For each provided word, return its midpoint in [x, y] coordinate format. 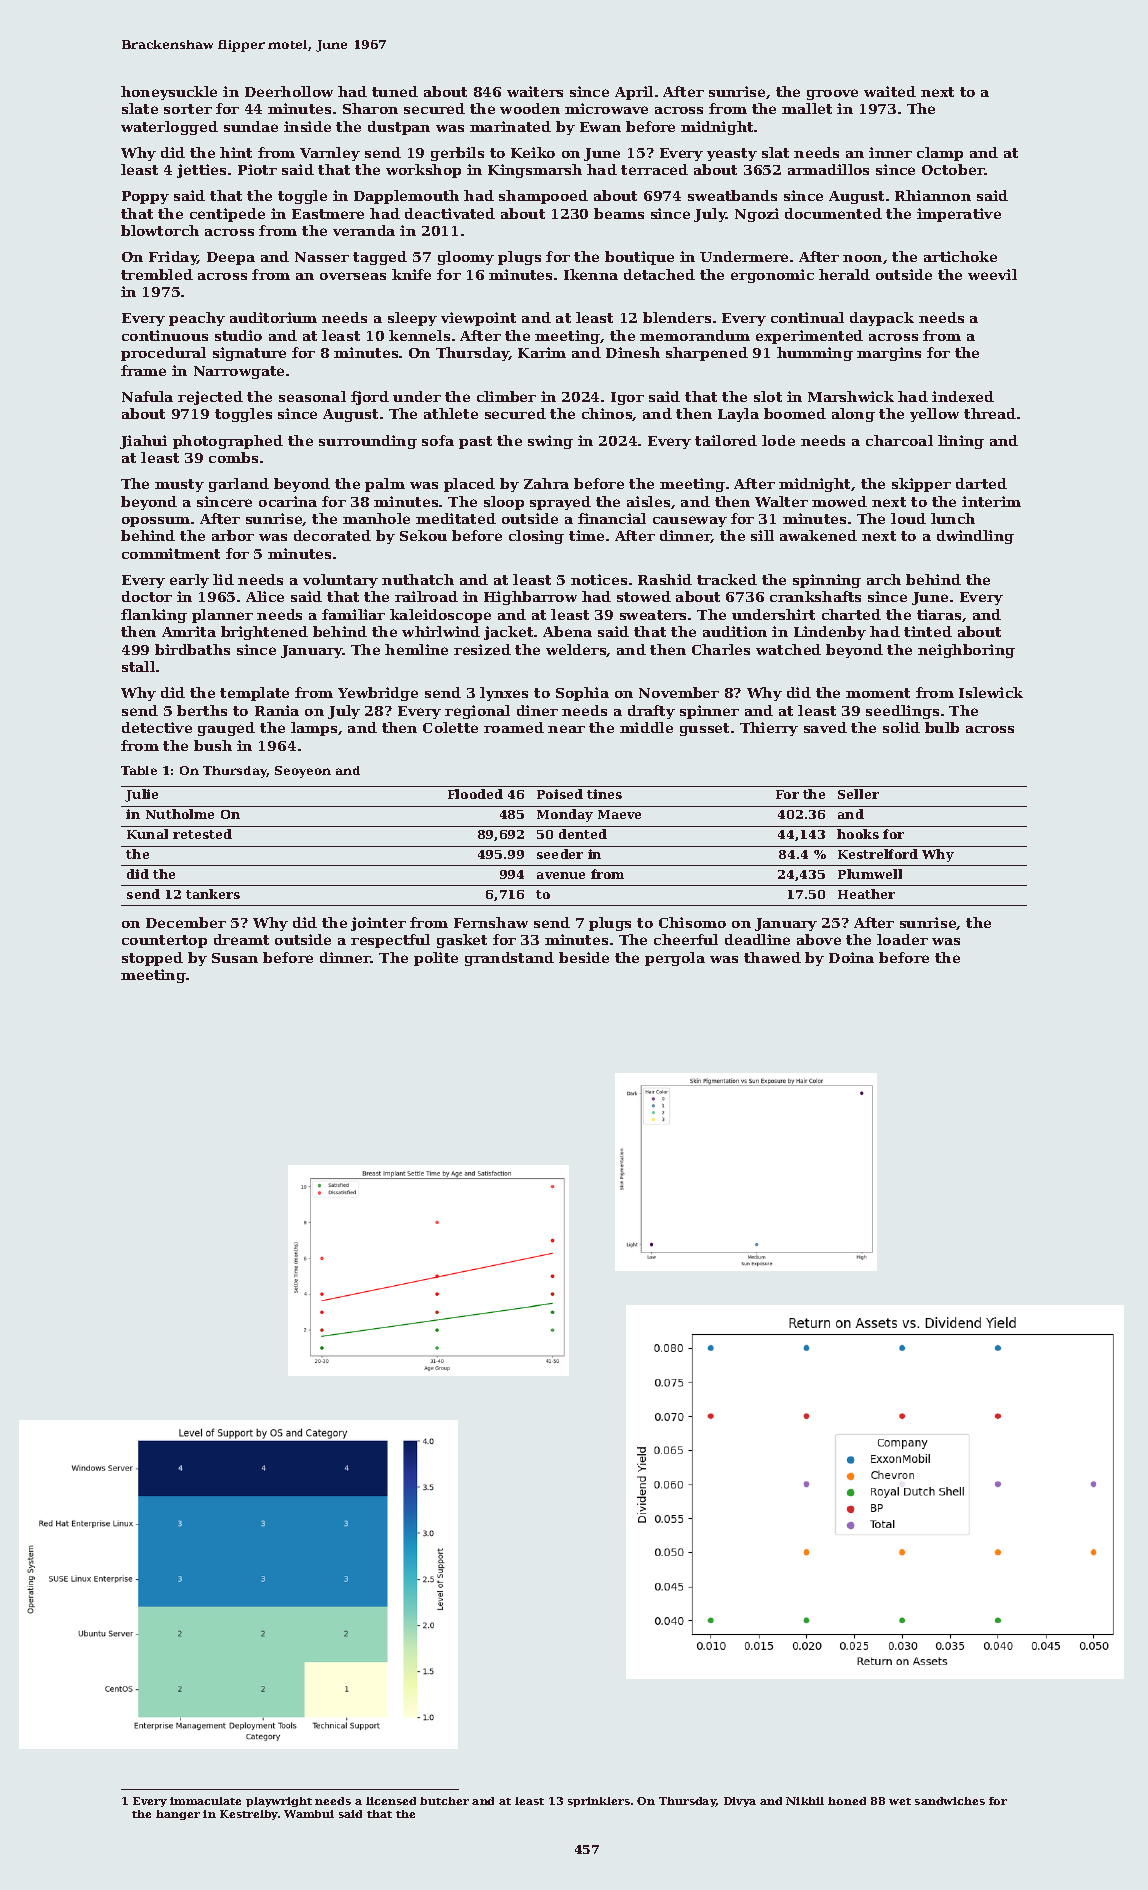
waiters [535, 91]
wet [900, 1801]
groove [832, 94]
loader [902, 939]
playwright [279, 1802]
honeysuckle [169, 93]
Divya [740, 1802]
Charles [721, 649]
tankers [213, 894]
